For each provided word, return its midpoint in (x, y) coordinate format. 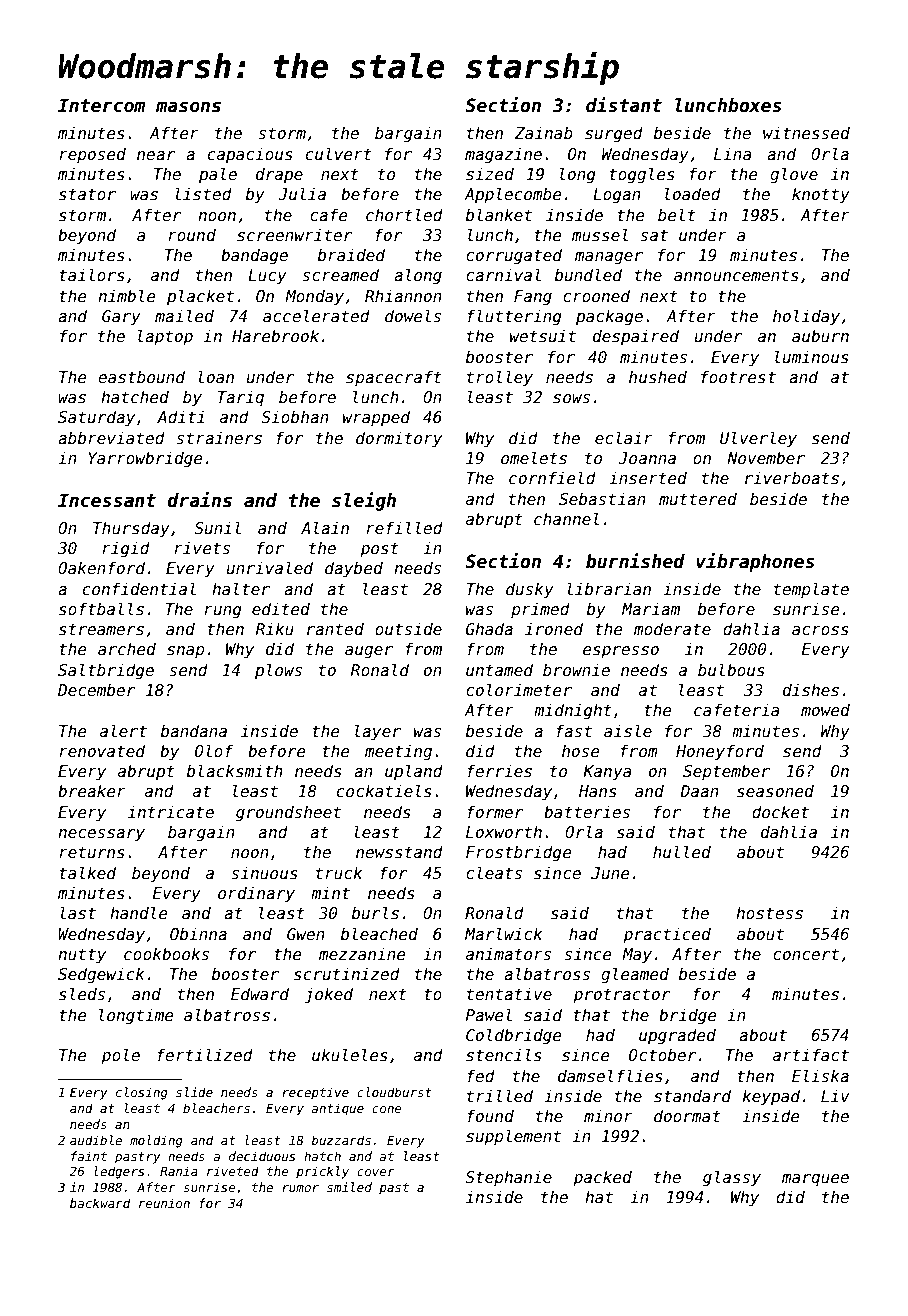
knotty (821, 195)
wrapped (376, 418)
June (610, 873)
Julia (302, 193)
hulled (682, 852)
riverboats (792, 478)
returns (92, 852)
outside (408, 629)
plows (278, 671)
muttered (698, 499)
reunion (164, 1203)
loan (216, 376)
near (156, 155)
